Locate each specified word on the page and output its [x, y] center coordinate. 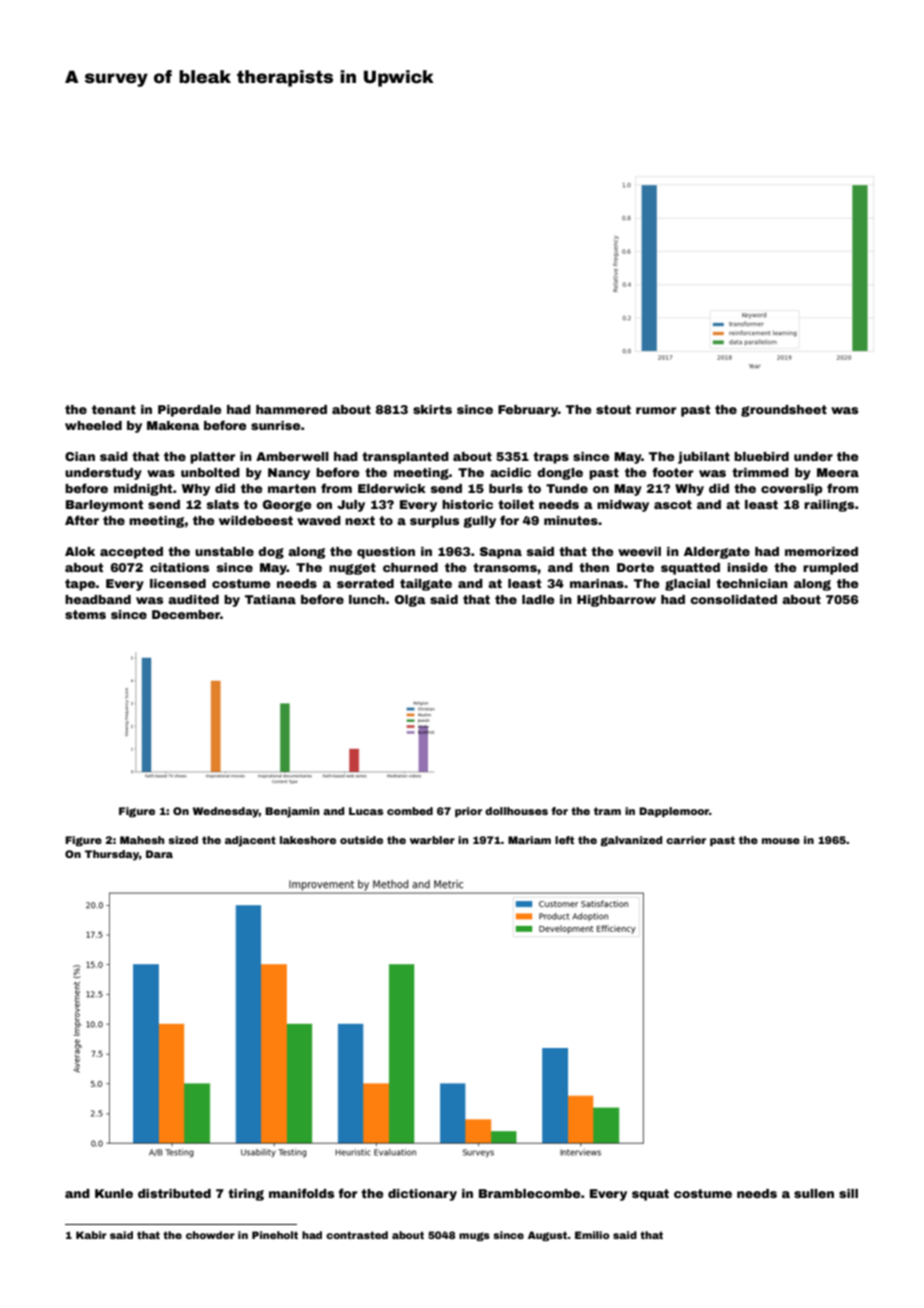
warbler [432, 840]
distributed [174, 1193]
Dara [159, 854]
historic [467, 504]
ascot [673, 504]
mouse [781, 841]
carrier [686, 840]
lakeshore [308, 840]
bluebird [761, 456]
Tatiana [270, 599]
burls [506, 488]
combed [410, 811]
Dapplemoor [674, 812]
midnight [143, 490]
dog [271, 553]
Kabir [91, 1235]
